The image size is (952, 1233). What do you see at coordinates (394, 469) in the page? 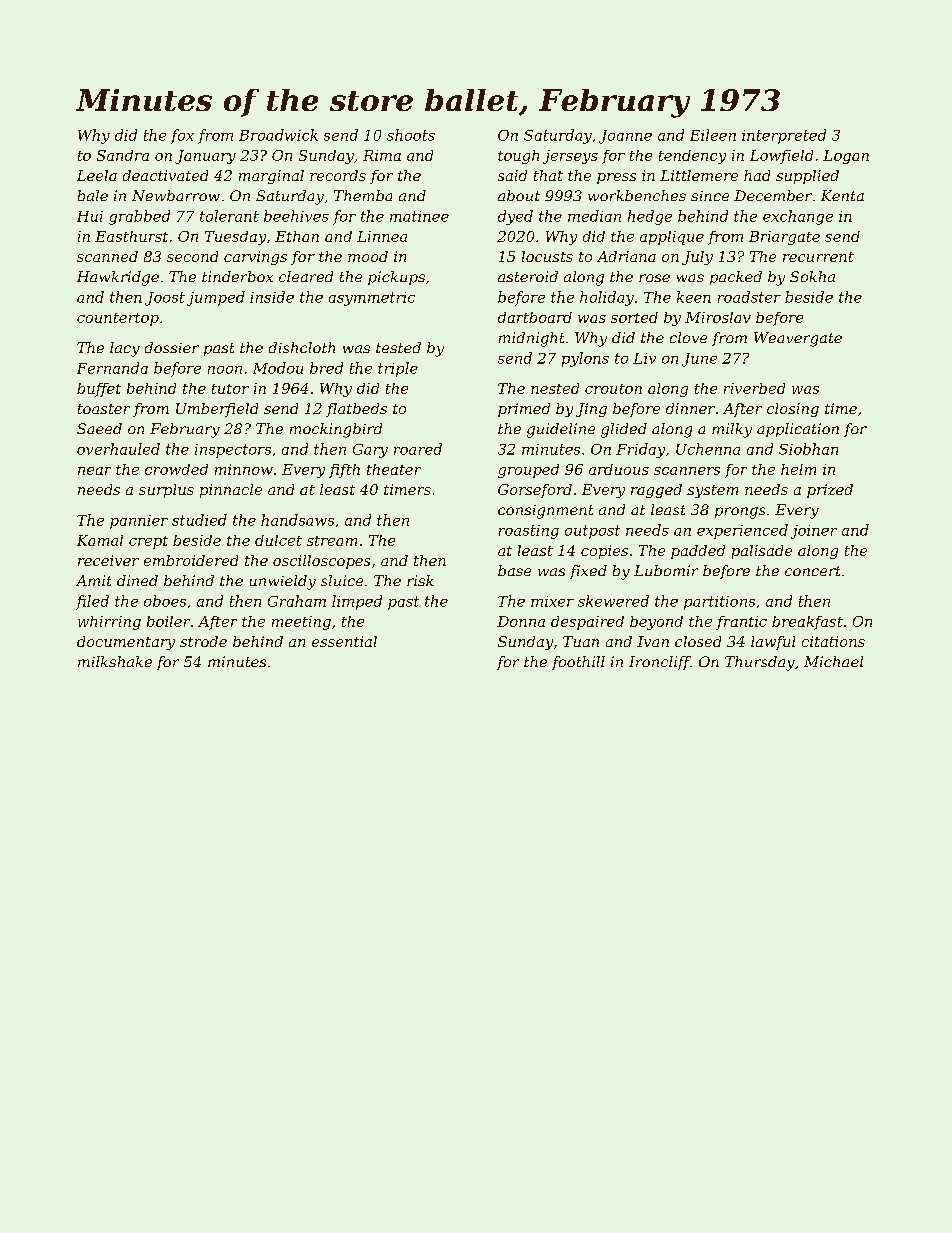
I see `theater` at bounding box center [394, 469].
